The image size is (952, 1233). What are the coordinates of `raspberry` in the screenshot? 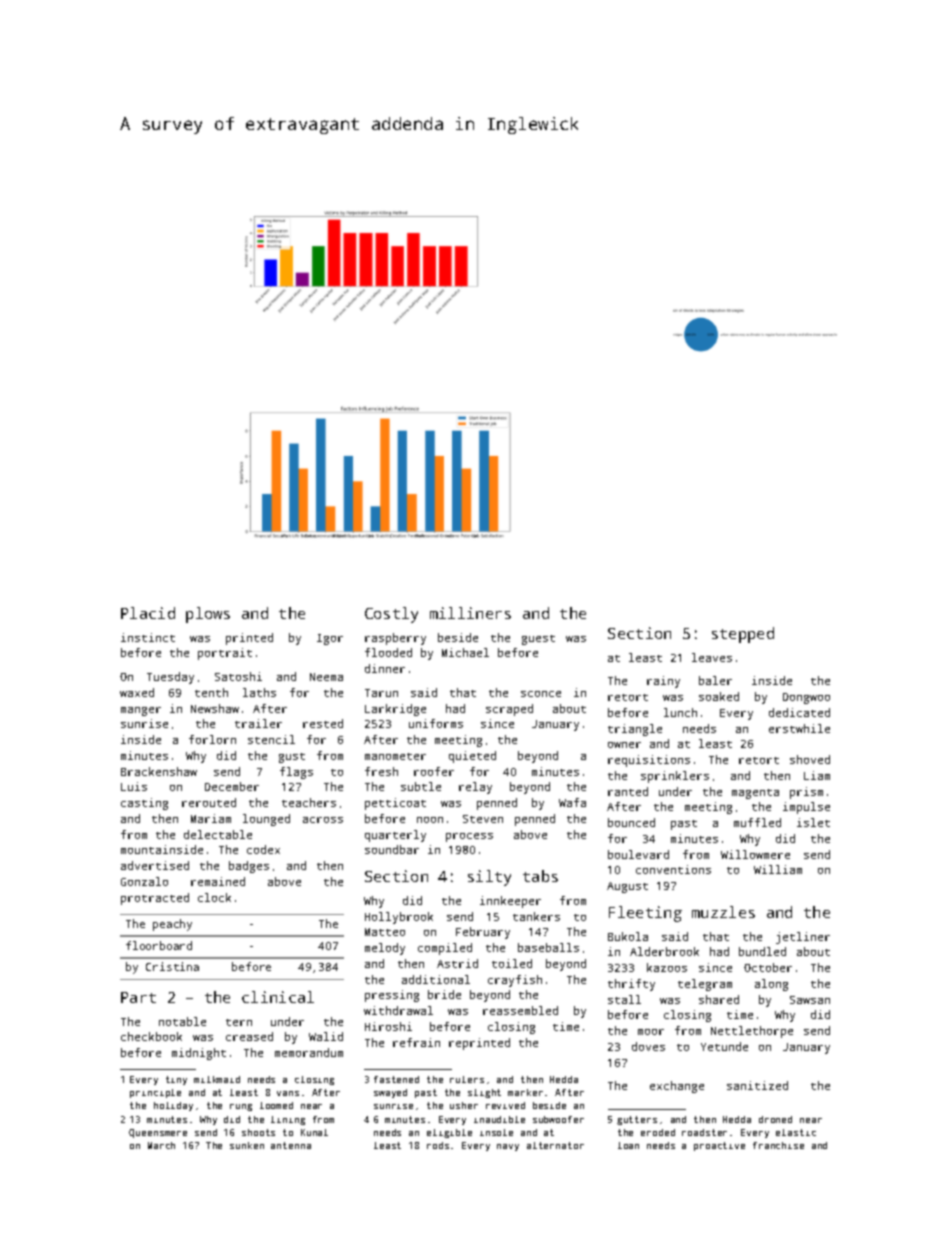 It's located at (395, 639).
